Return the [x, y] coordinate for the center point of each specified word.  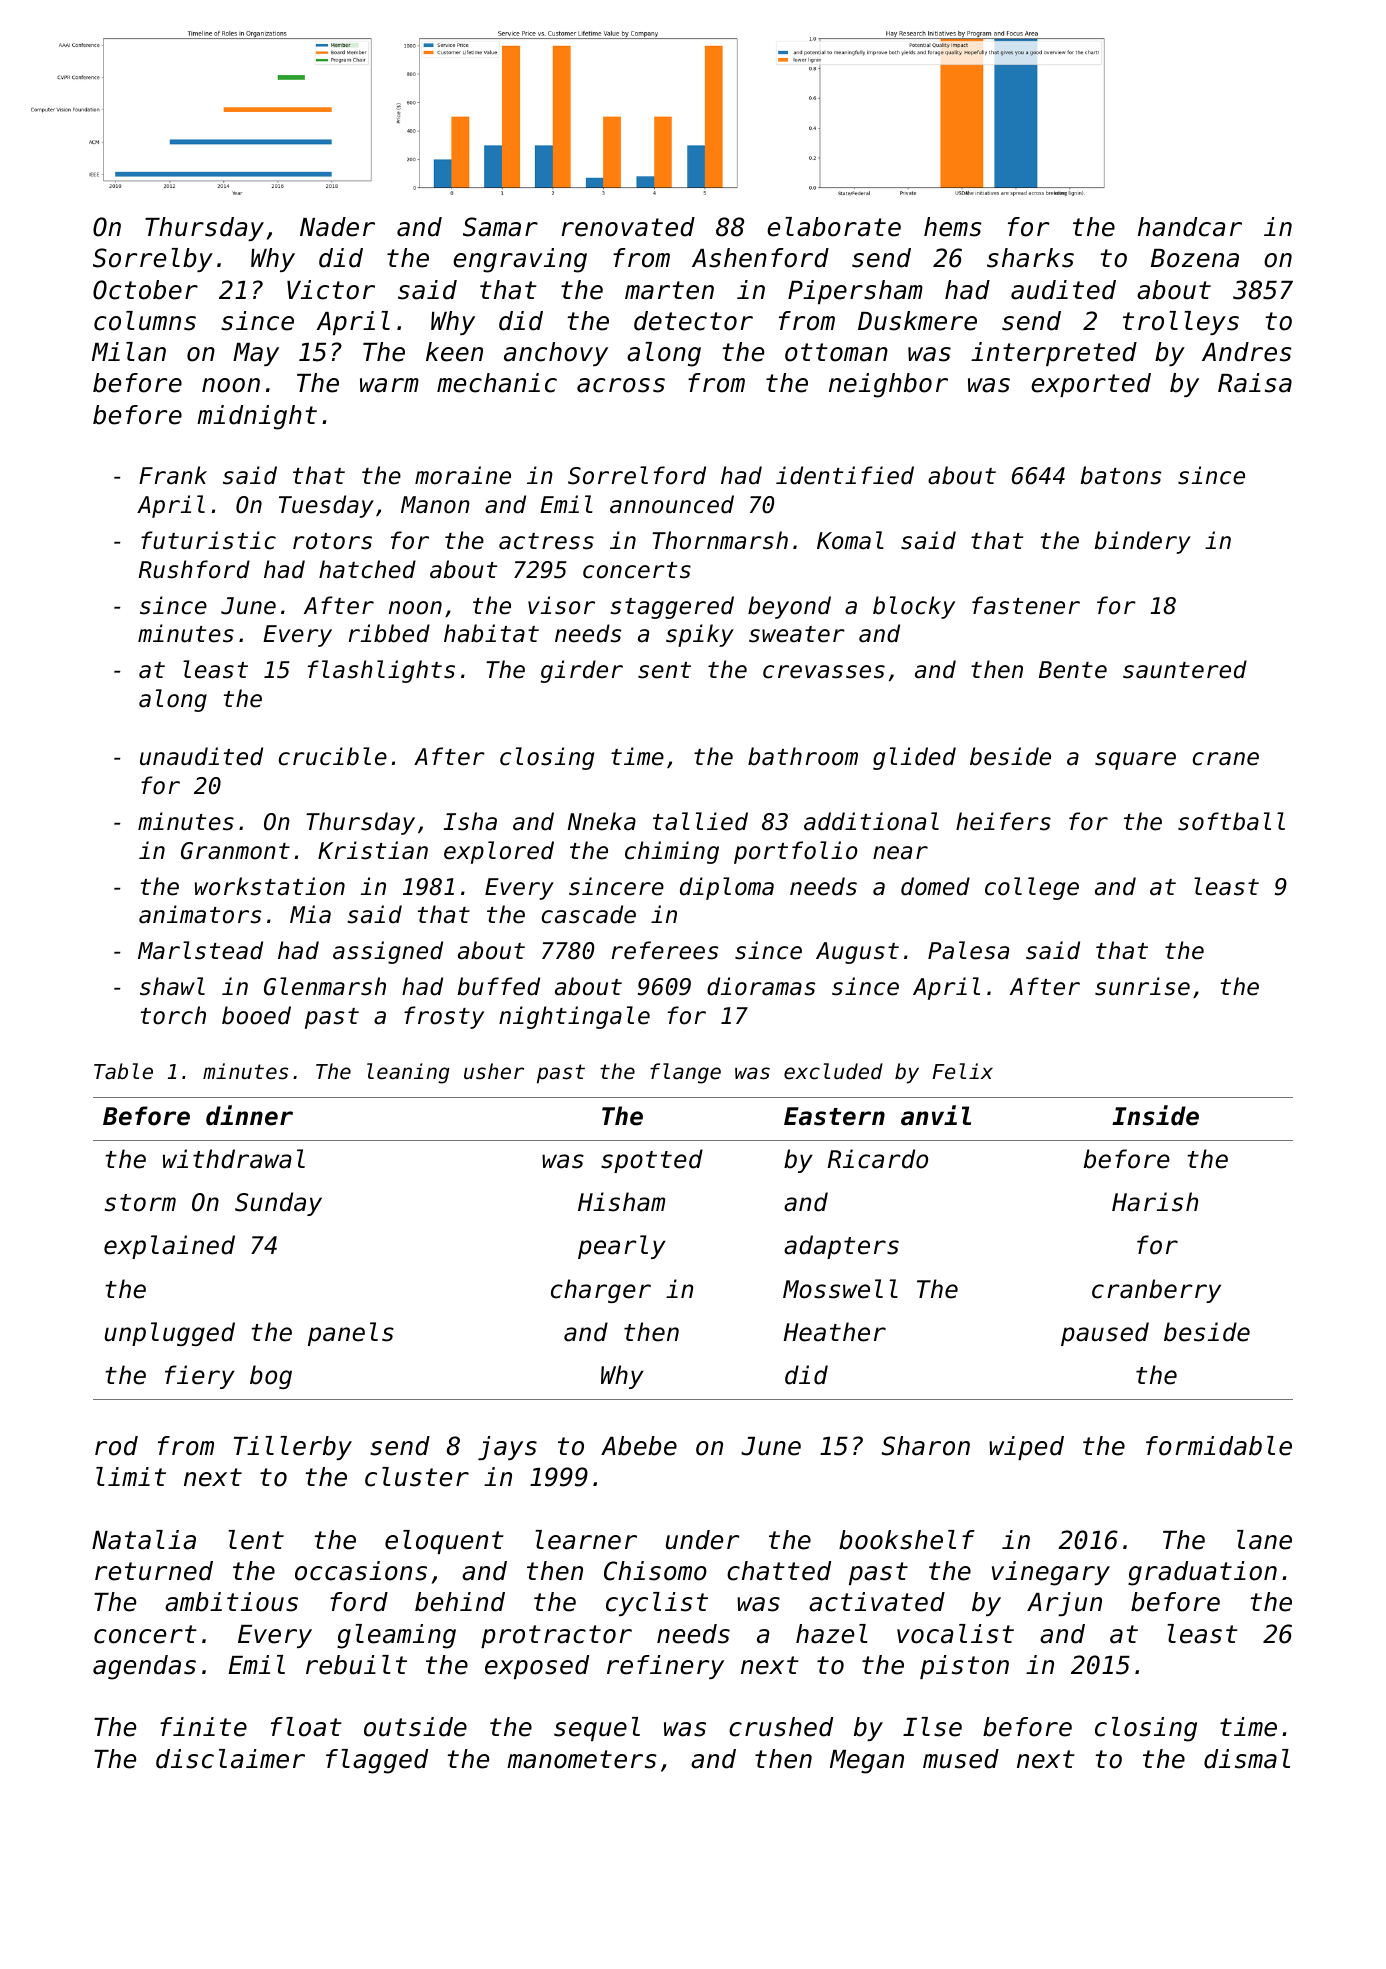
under [703, 1540]
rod [116, 1446]
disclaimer [230, 1759]
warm [389, 385]
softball [1231, 821]
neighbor [888, 385]
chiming [672, 852]
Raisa [1255, 383]
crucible [333, 756]
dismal [1247, 1759]
